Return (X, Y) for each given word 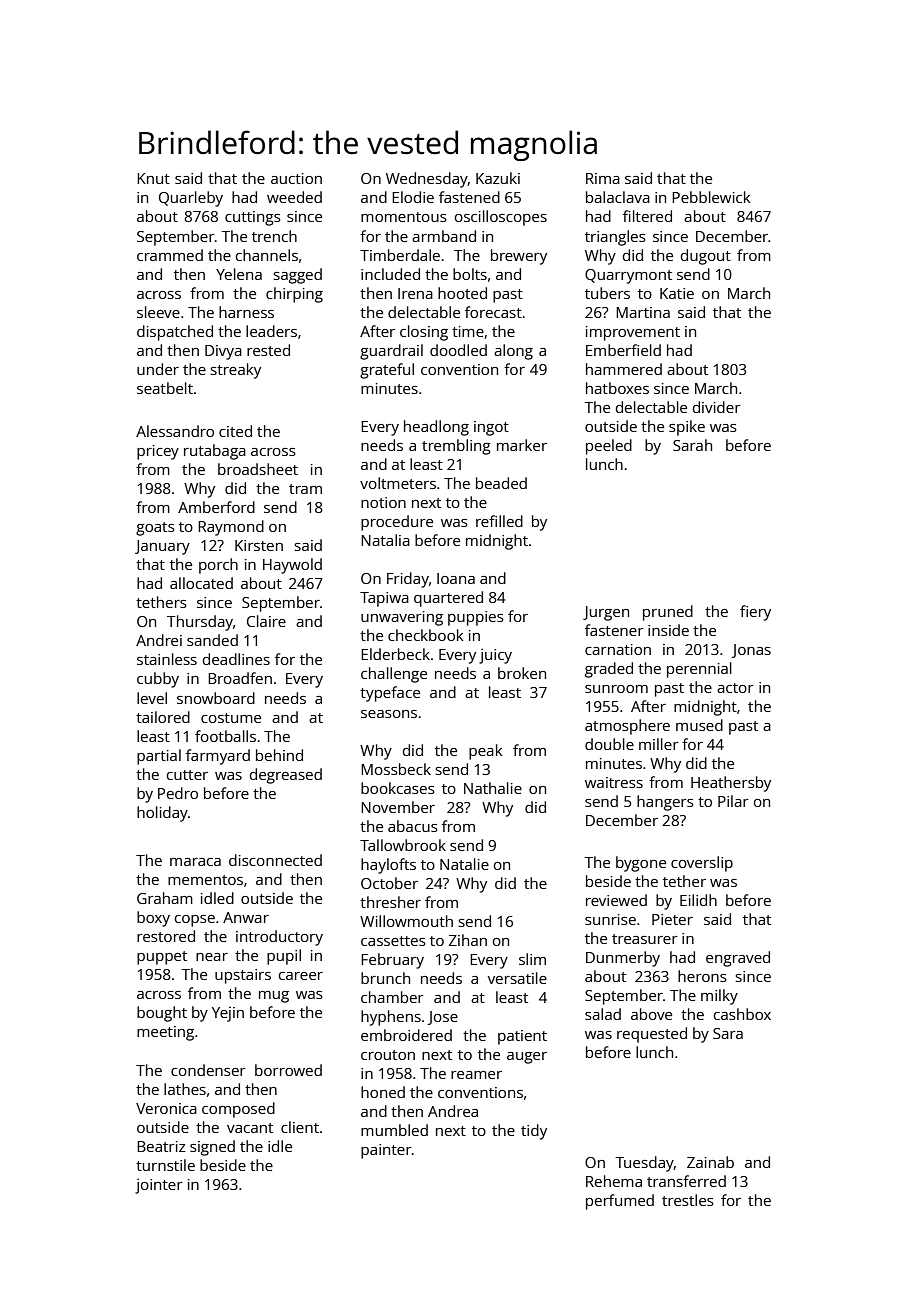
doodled (458, 350)
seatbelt (165, 388)
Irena (415, 293)
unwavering (402, 618)
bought (162, 1014)
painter (386, 1151)
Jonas (751, 651)
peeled (609, 447)
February (392, 961)
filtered (647, 216)
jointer (159, 1186)
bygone (641, 864)
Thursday (200, 623)
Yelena (239, 274)
